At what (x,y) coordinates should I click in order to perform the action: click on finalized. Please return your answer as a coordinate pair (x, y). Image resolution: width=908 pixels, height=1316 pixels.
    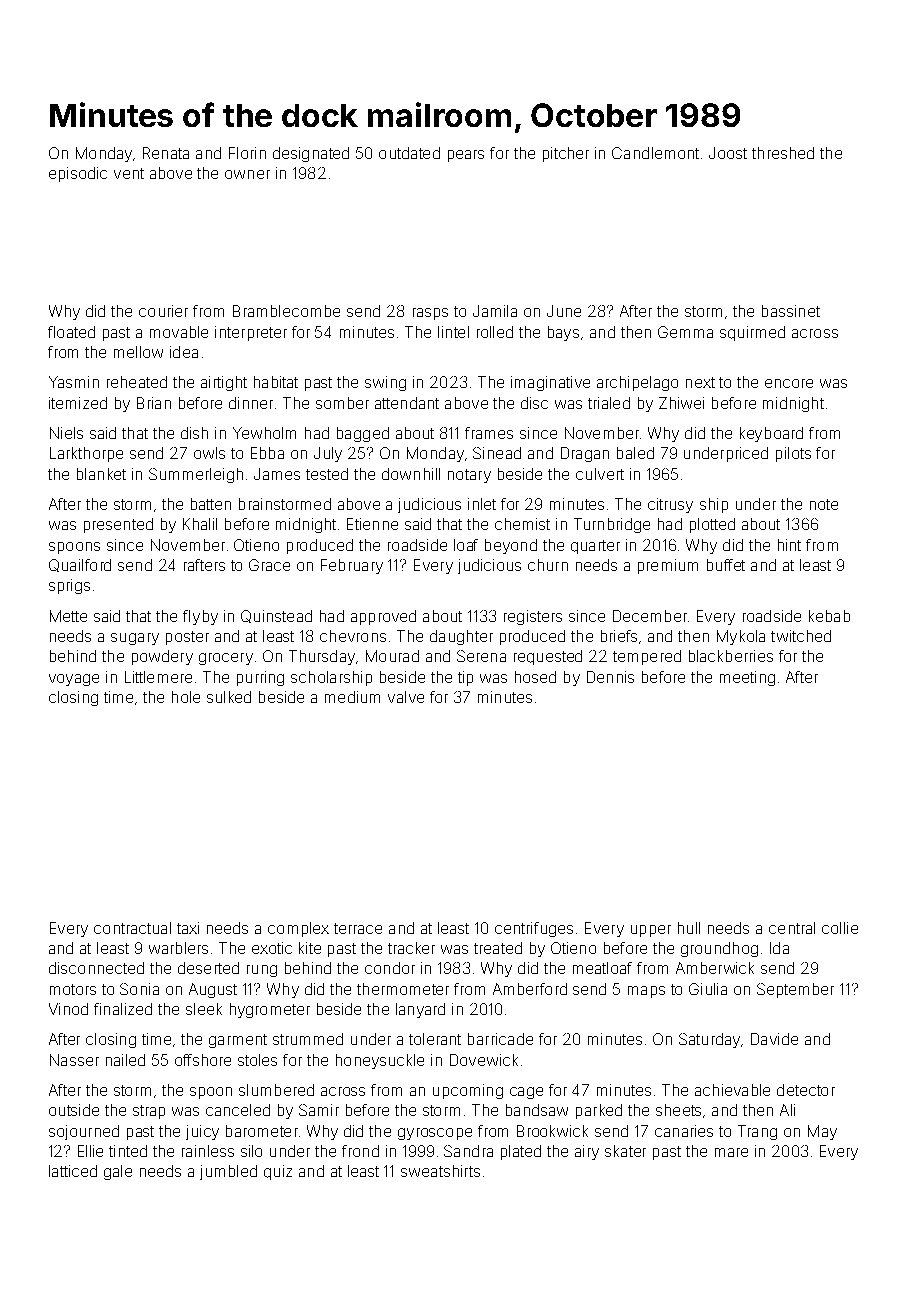
    Looking at the image, I should click on (123, 1009).
